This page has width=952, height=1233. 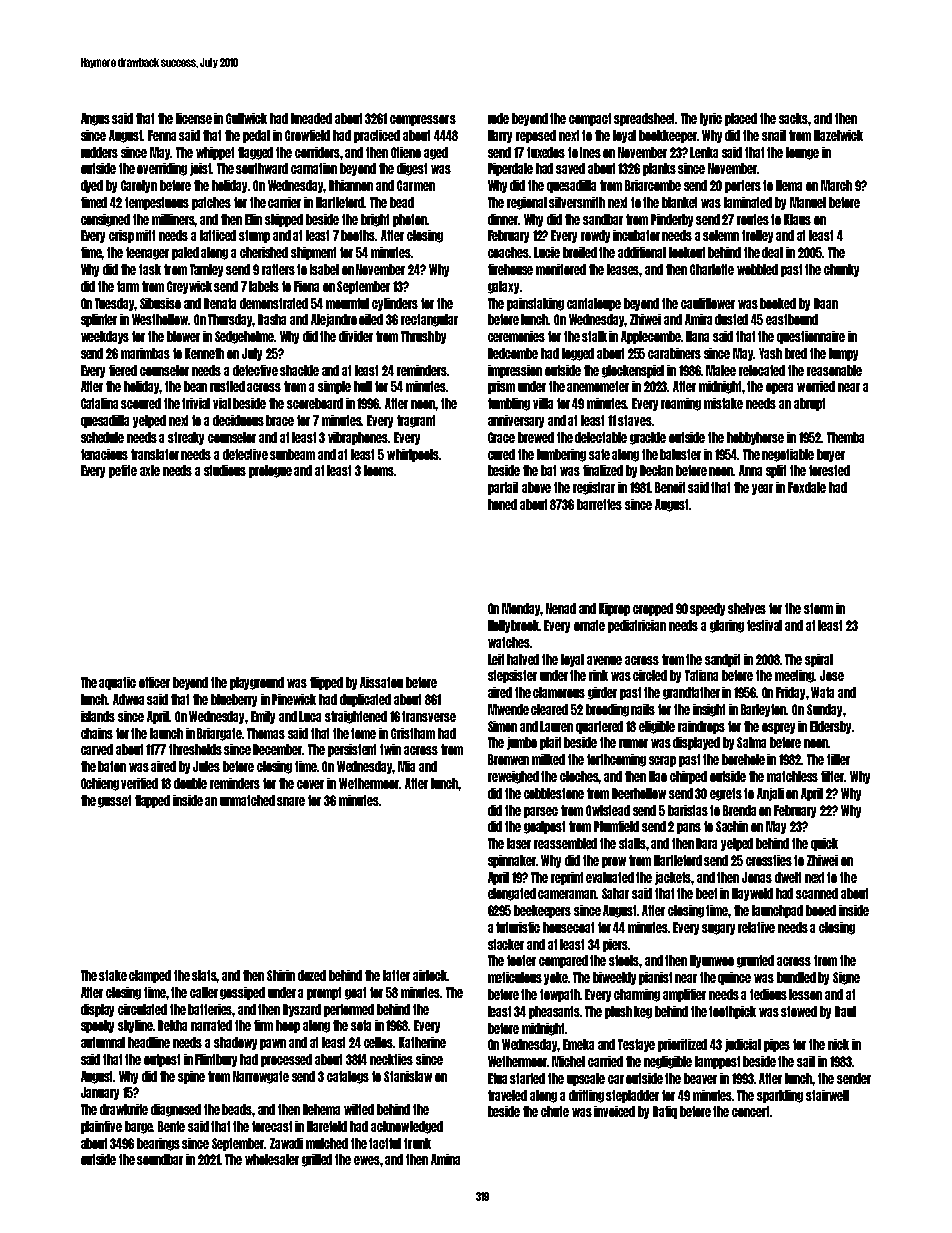 I want to click on trunk, so click(x=417, y=1143).
